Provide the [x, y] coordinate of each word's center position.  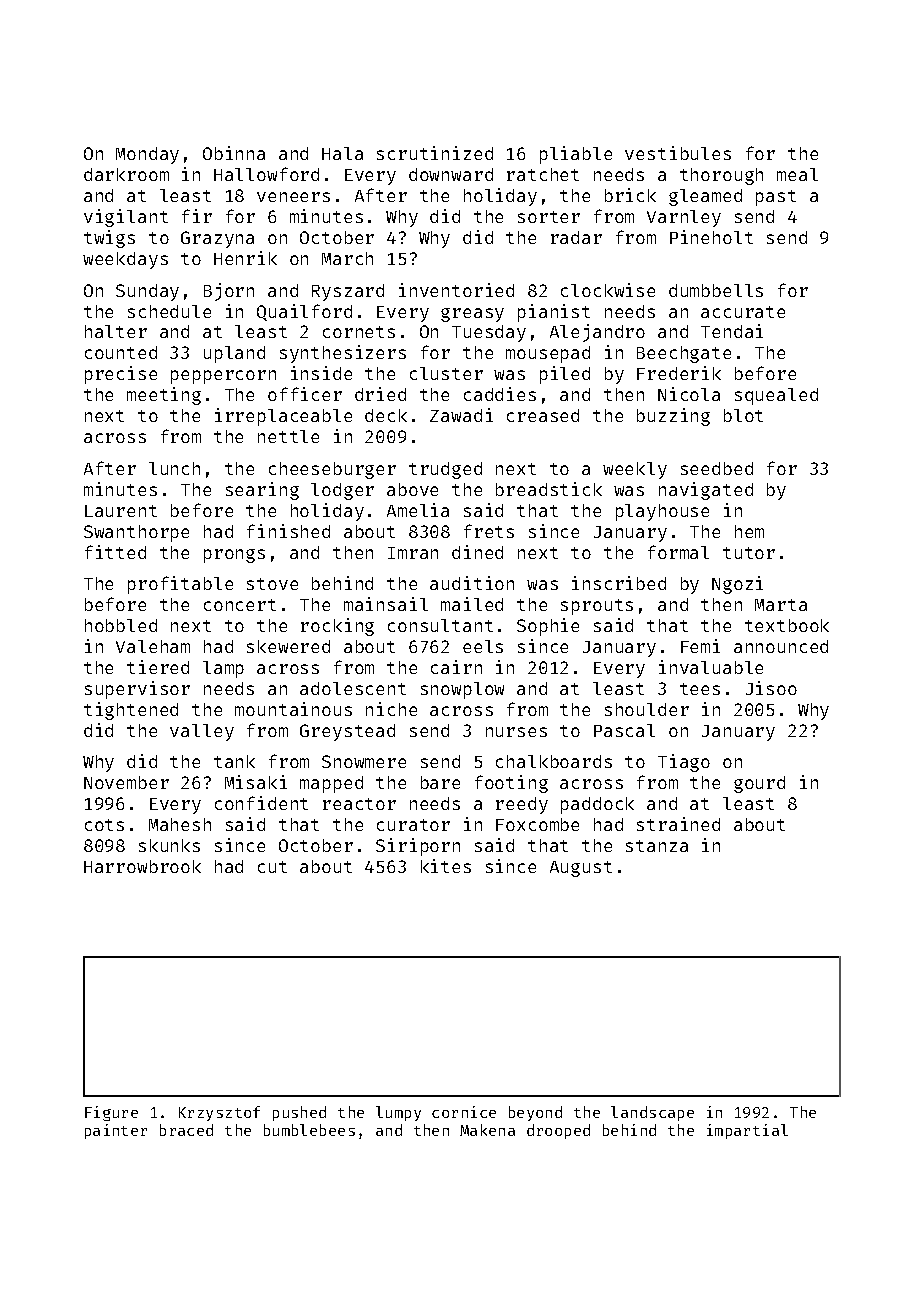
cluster [446, 373]
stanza [657, 846]
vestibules [678, 153]
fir [197, 216]
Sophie [548, 627]
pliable [576, 155]
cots [104, 825]
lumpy [398, 1113]
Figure [111, 1113]
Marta [781, 605]
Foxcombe [537, 824]
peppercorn [223, 377]
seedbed [717, 468]
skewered [288, 646]
